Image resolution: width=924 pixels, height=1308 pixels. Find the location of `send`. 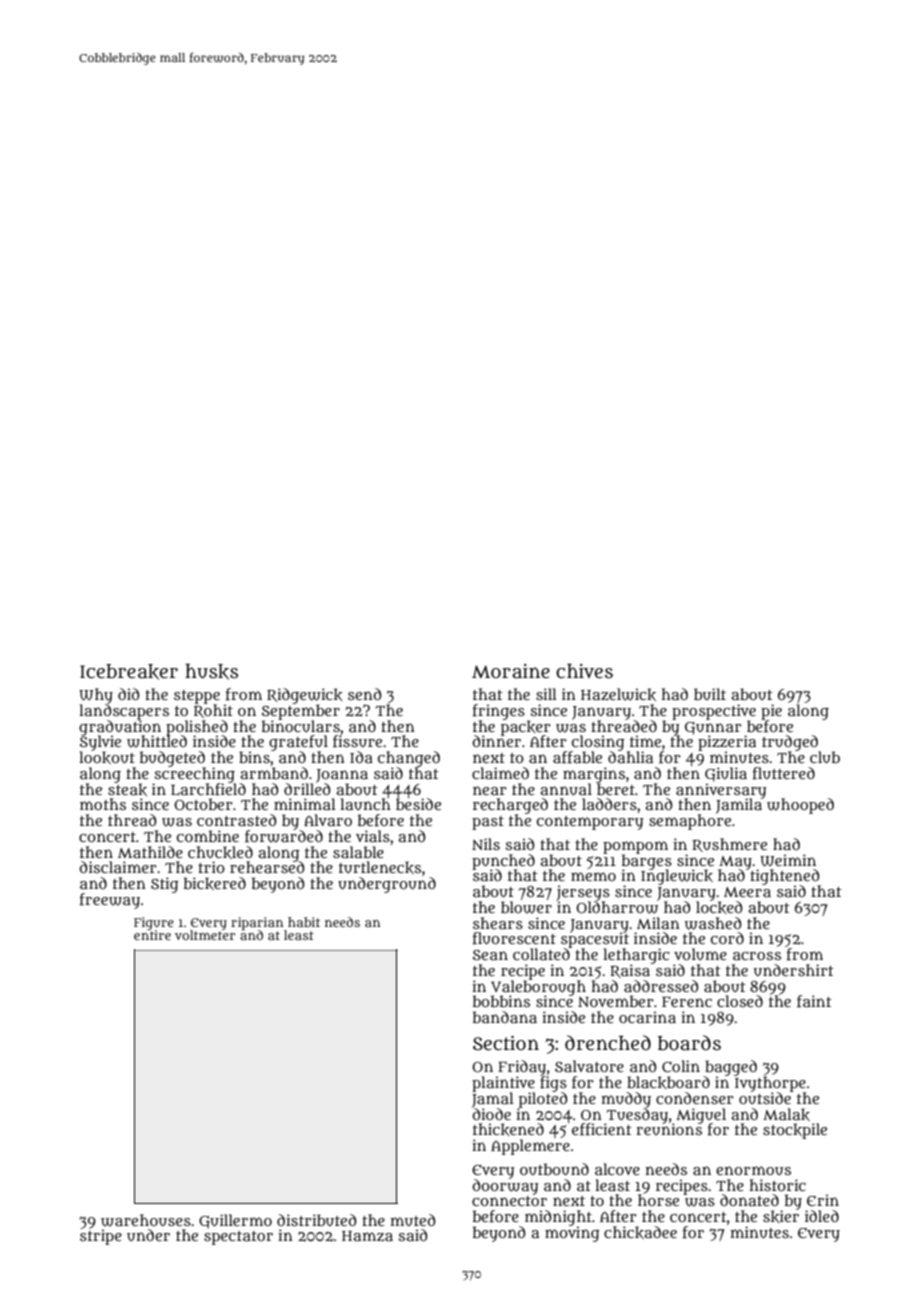

send is located at coordinates (365, 694).
